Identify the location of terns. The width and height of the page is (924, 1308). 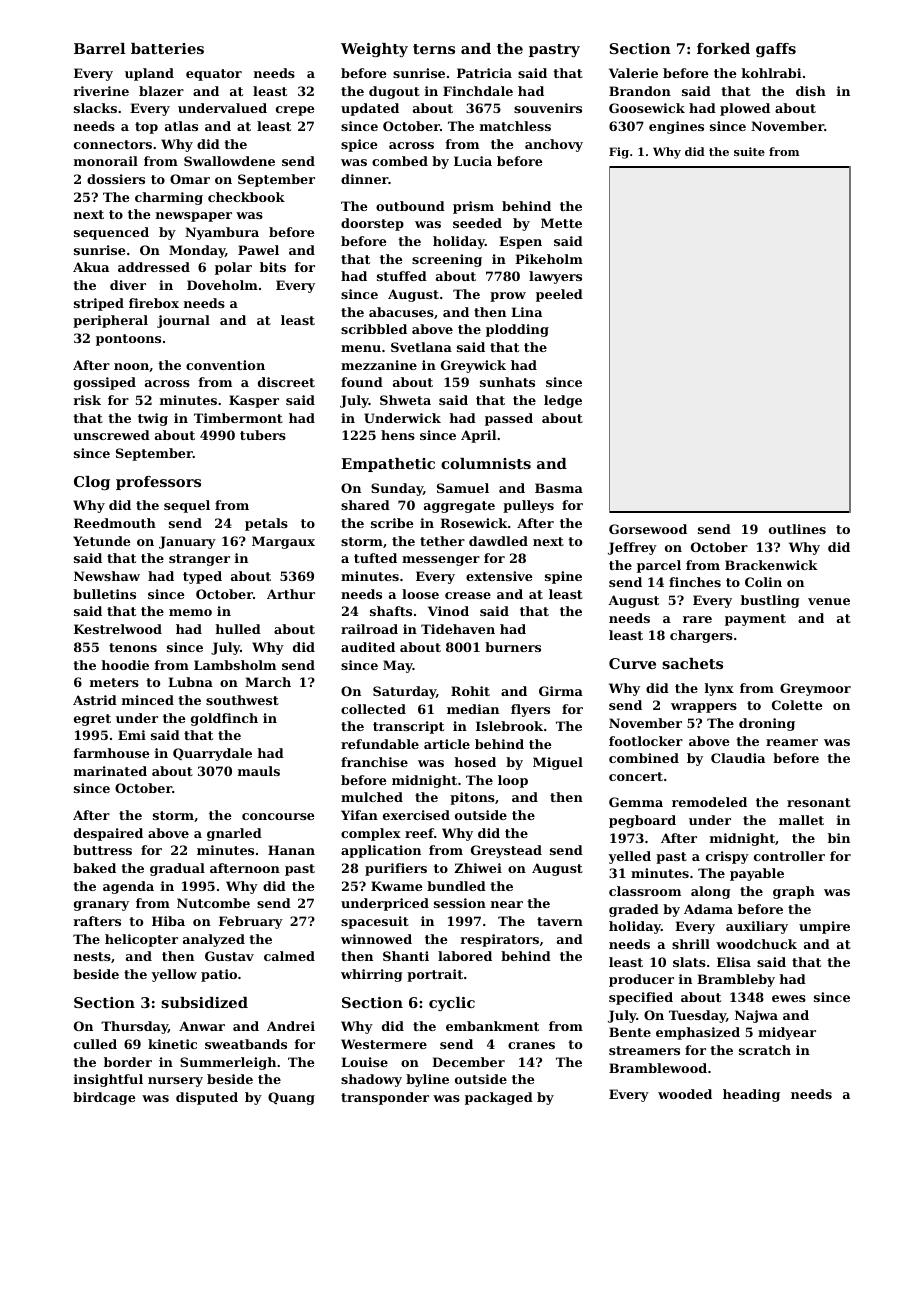
(434, 49).
